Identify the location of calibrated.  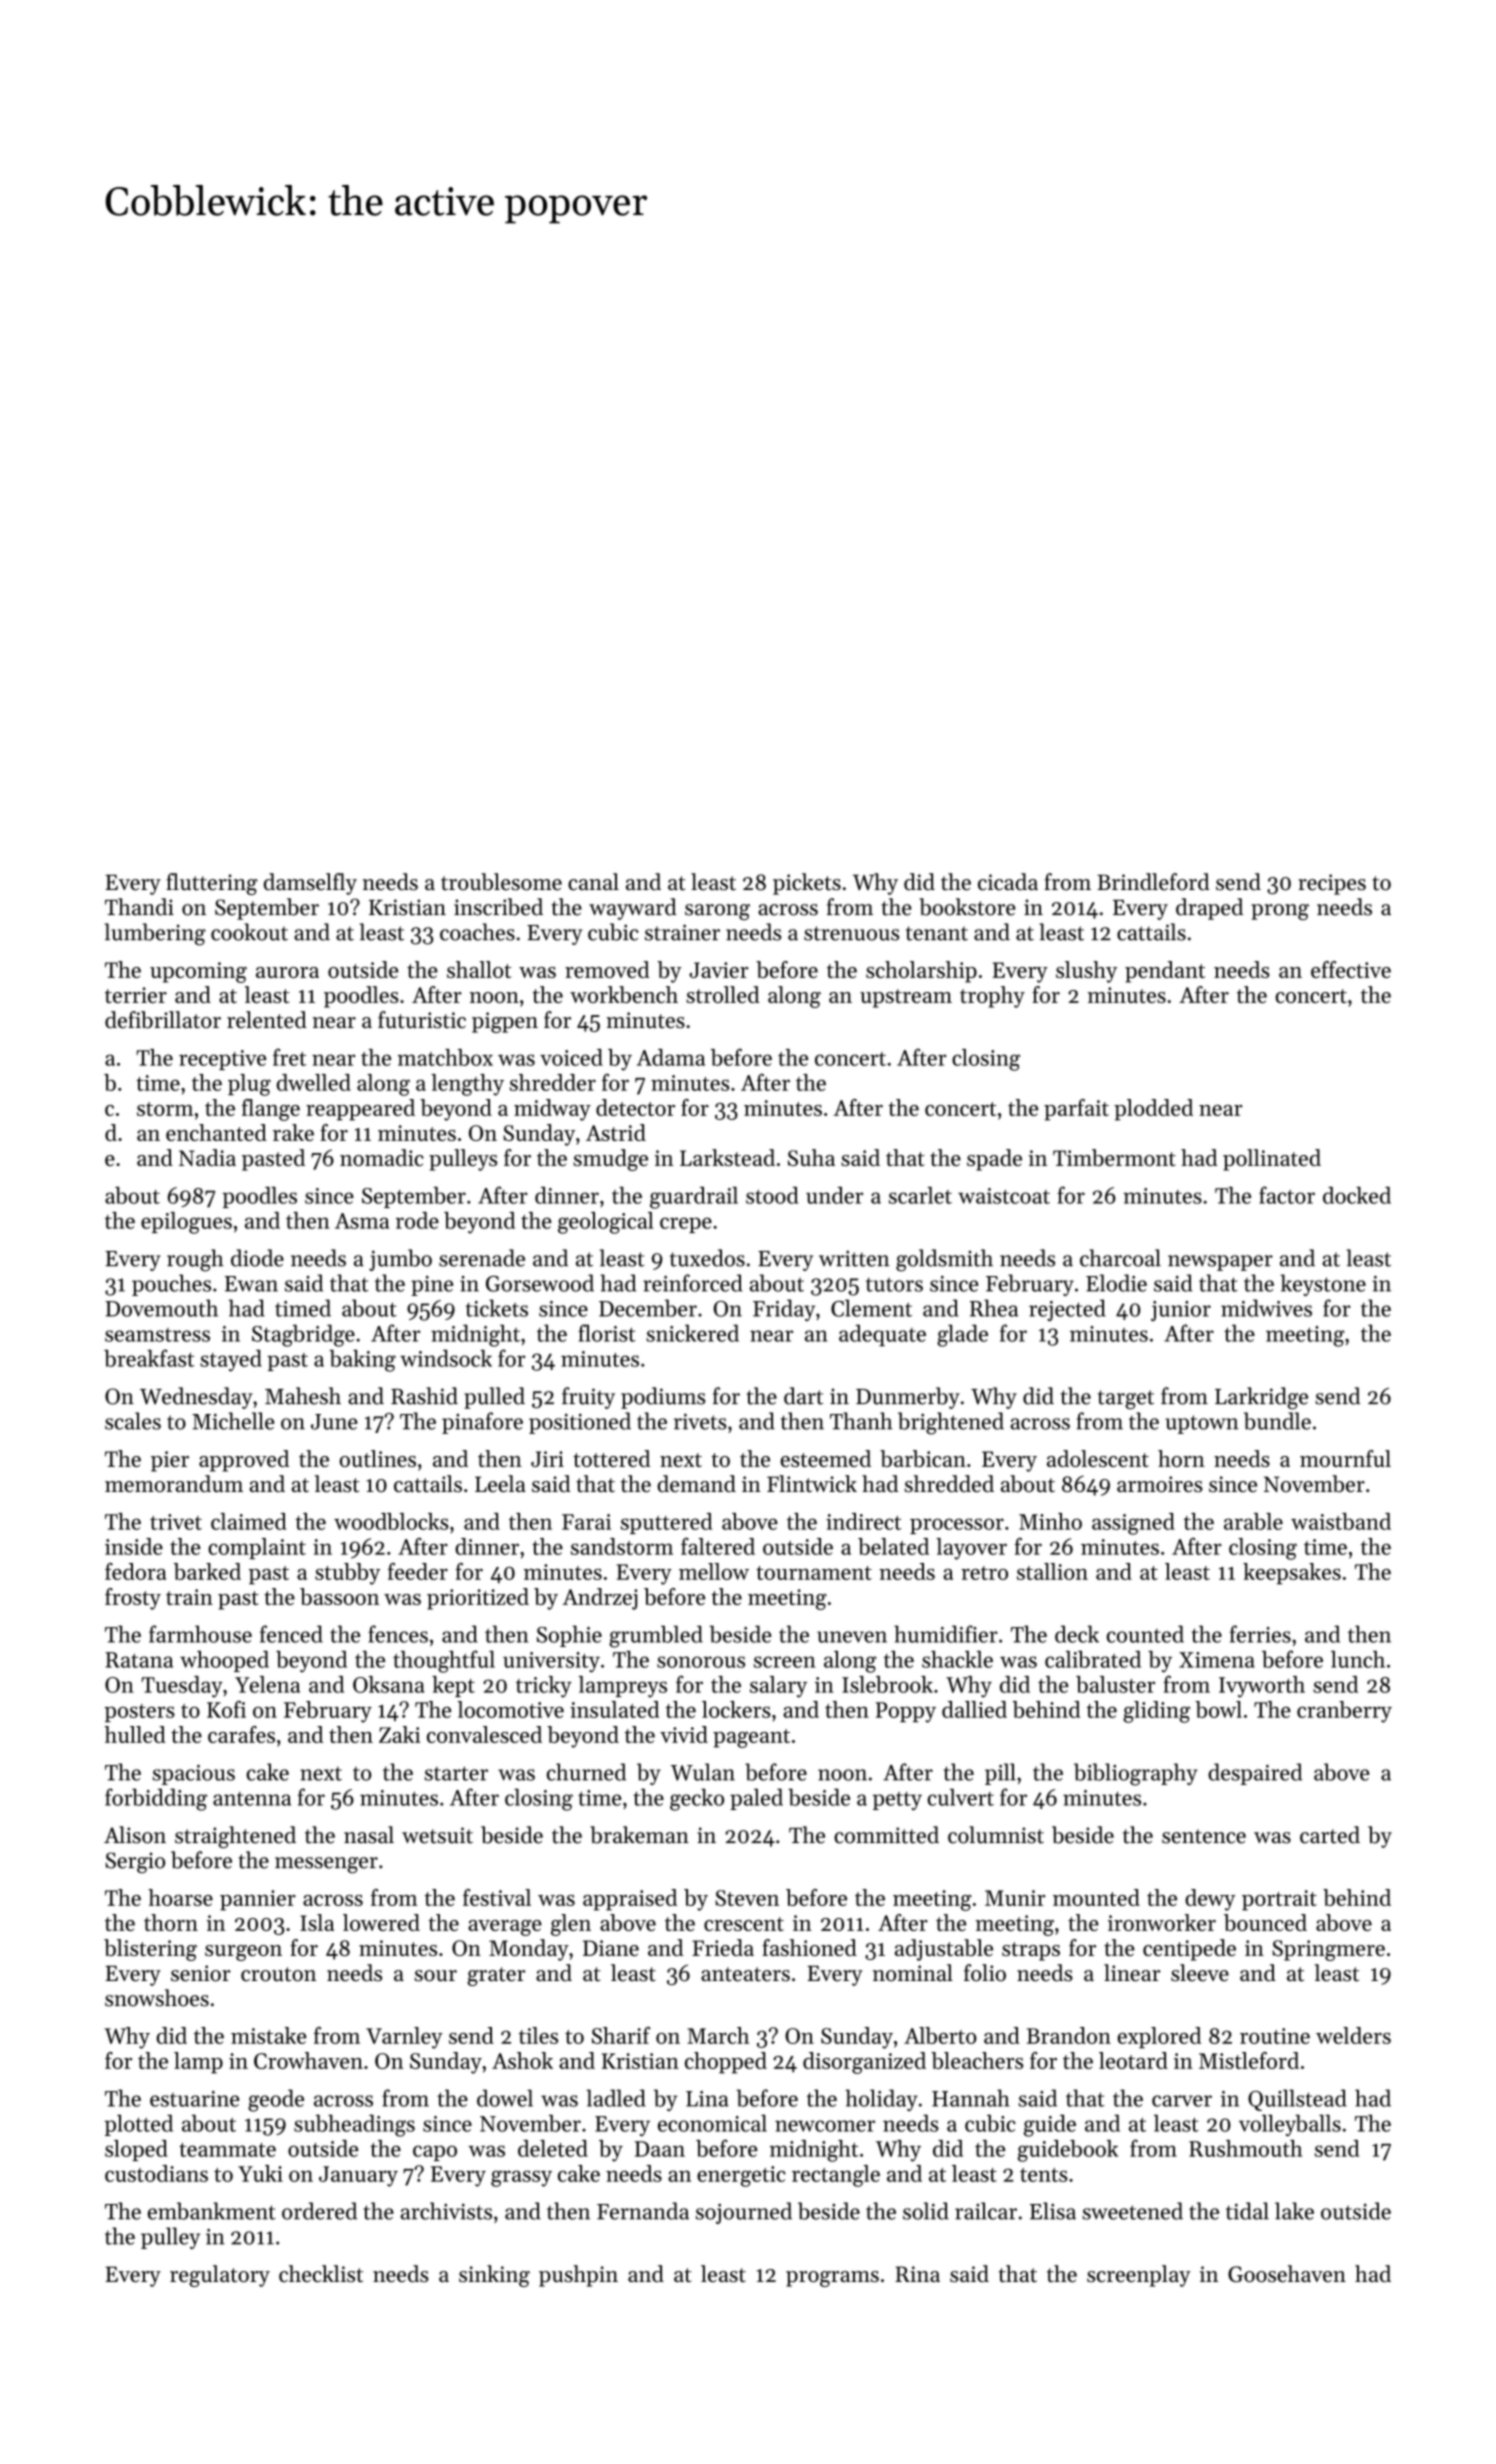
(1093, 1659).
